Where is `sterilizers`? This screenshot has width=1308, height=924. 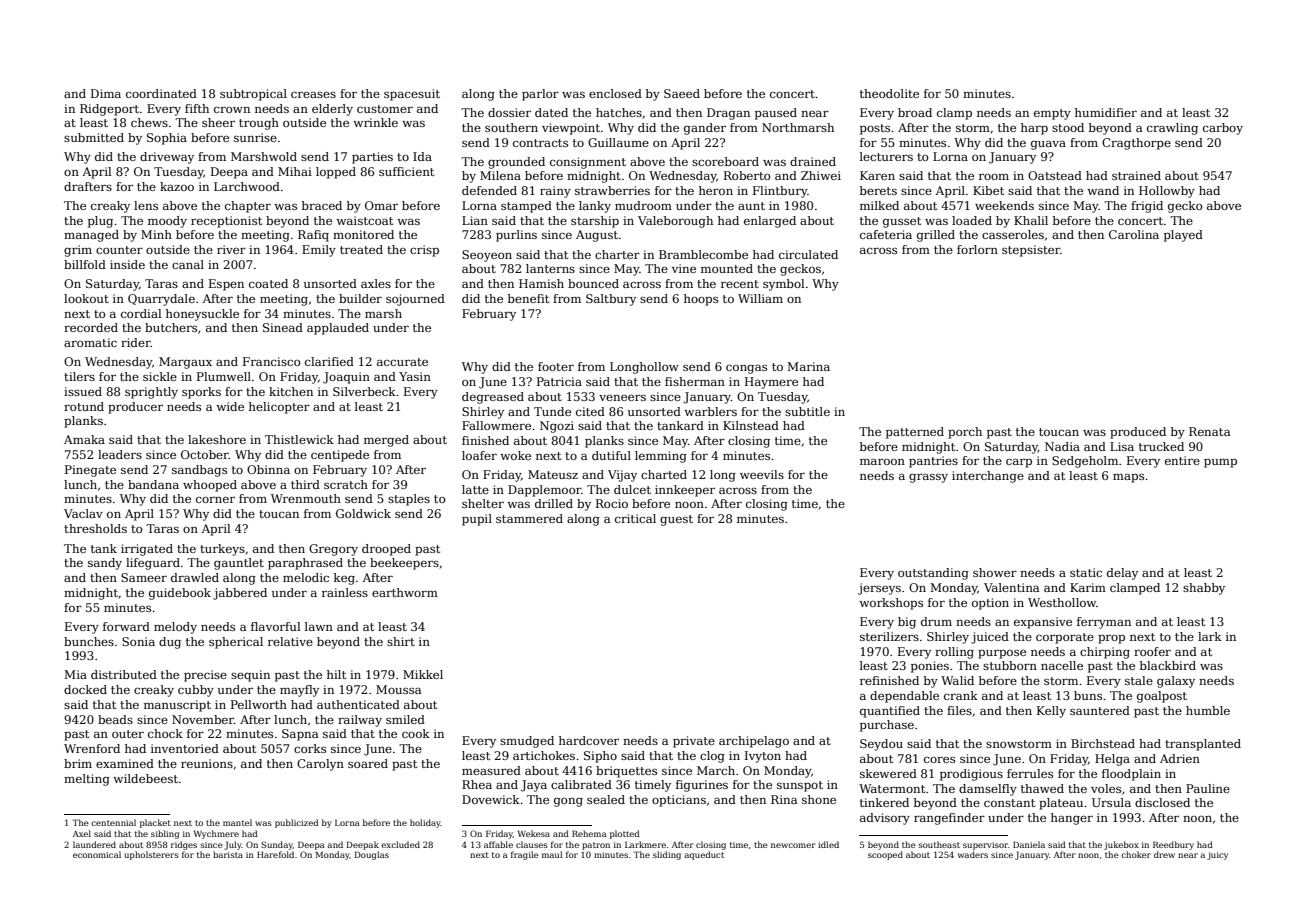 sterilizers is located at coordinates (889, 636).
